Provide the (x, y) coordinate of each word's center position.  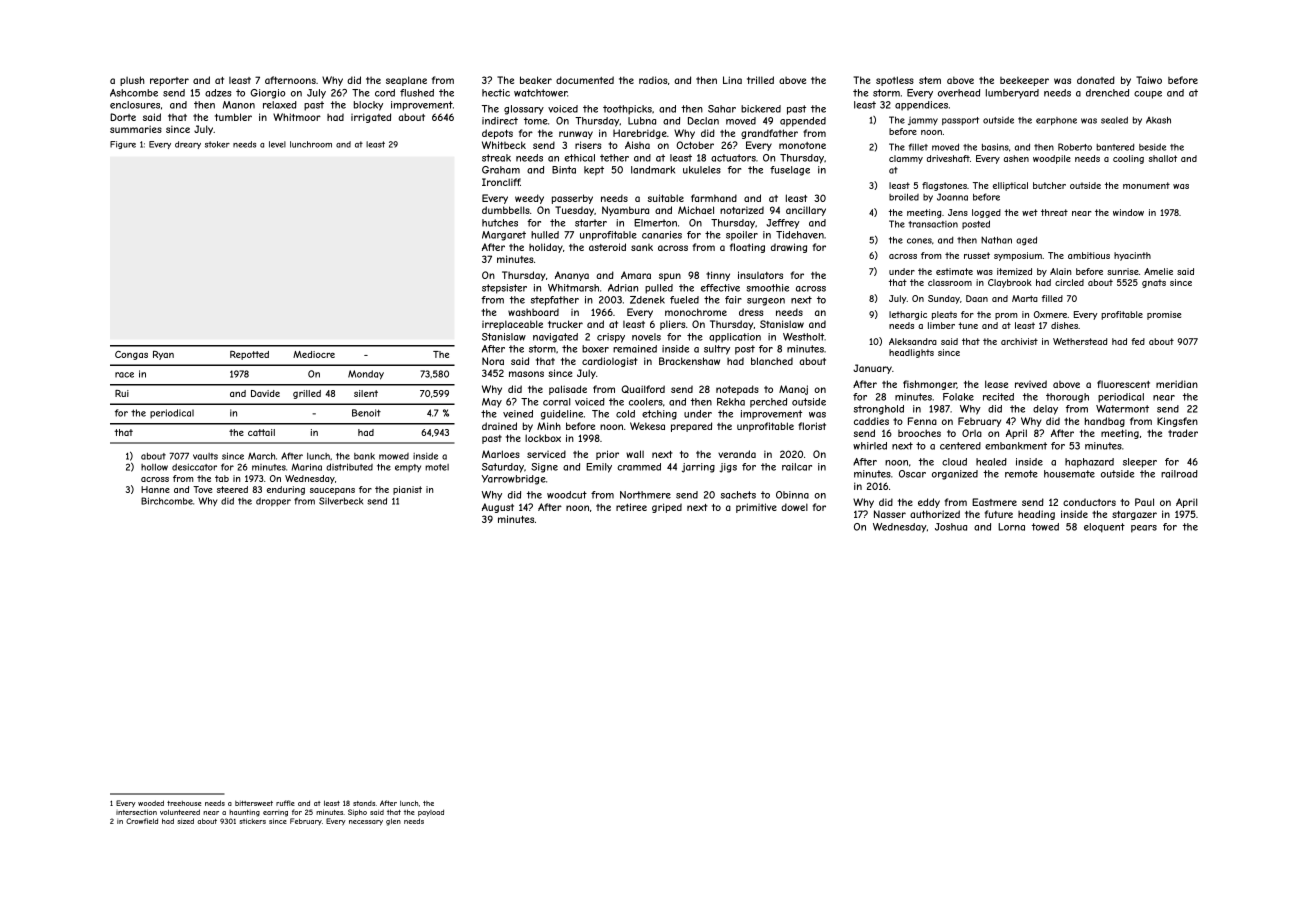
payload (431, 813)
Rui (122, 393)
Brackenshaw (689, 361)
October (695, 145)
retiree (631, 507)
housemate (1069, 474)
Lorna (1011, 527)
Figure (123, 145)
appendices (921, 106)
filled (1052, 298)
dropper (273, 502)
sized (186, 821)
